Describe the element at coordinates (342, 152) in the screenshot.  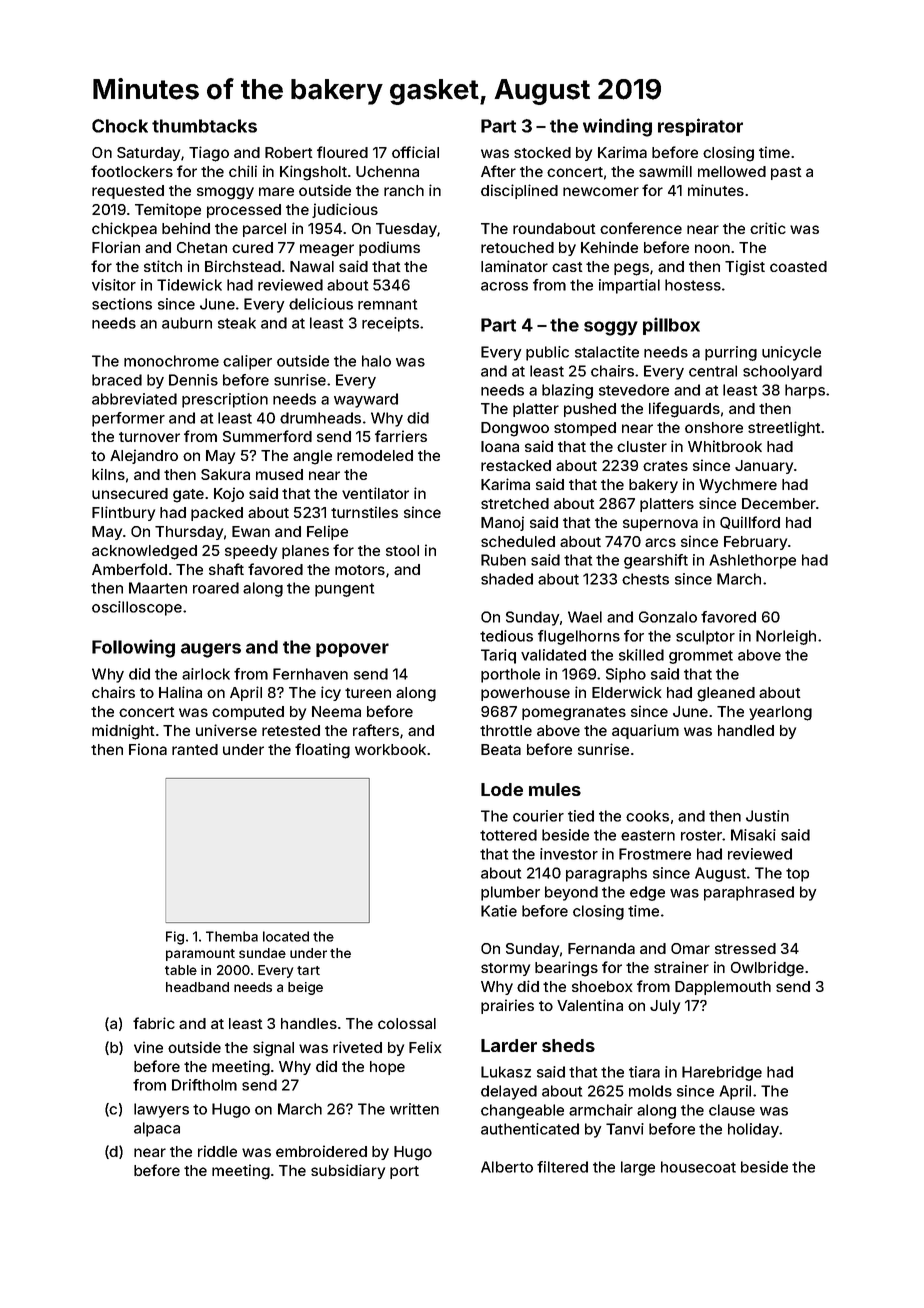
I see `floured` at that location.
